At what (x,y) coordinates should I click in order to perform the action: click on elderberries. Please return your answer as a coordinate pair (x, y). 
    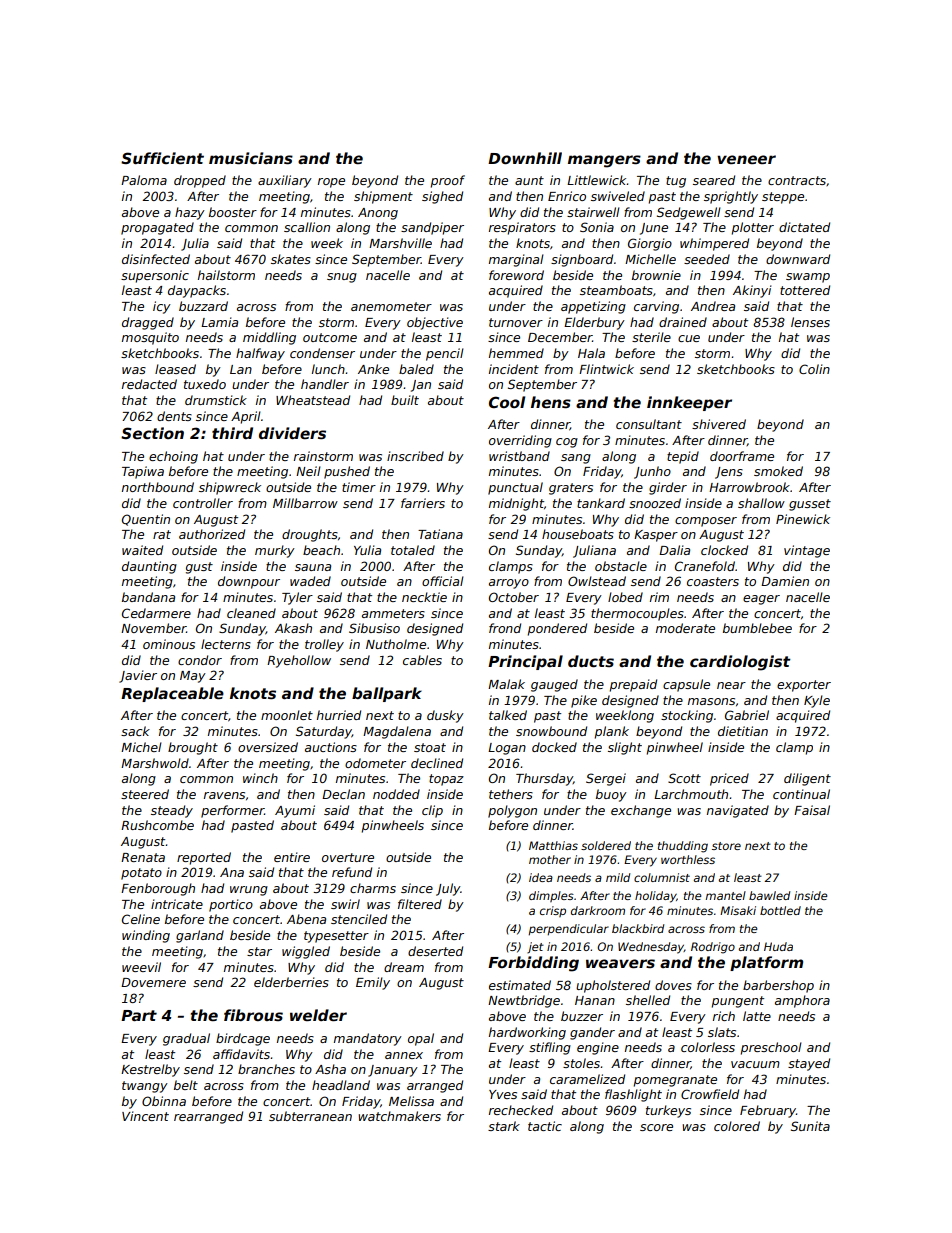
    Looking at the image, I should click on (291, 982).
